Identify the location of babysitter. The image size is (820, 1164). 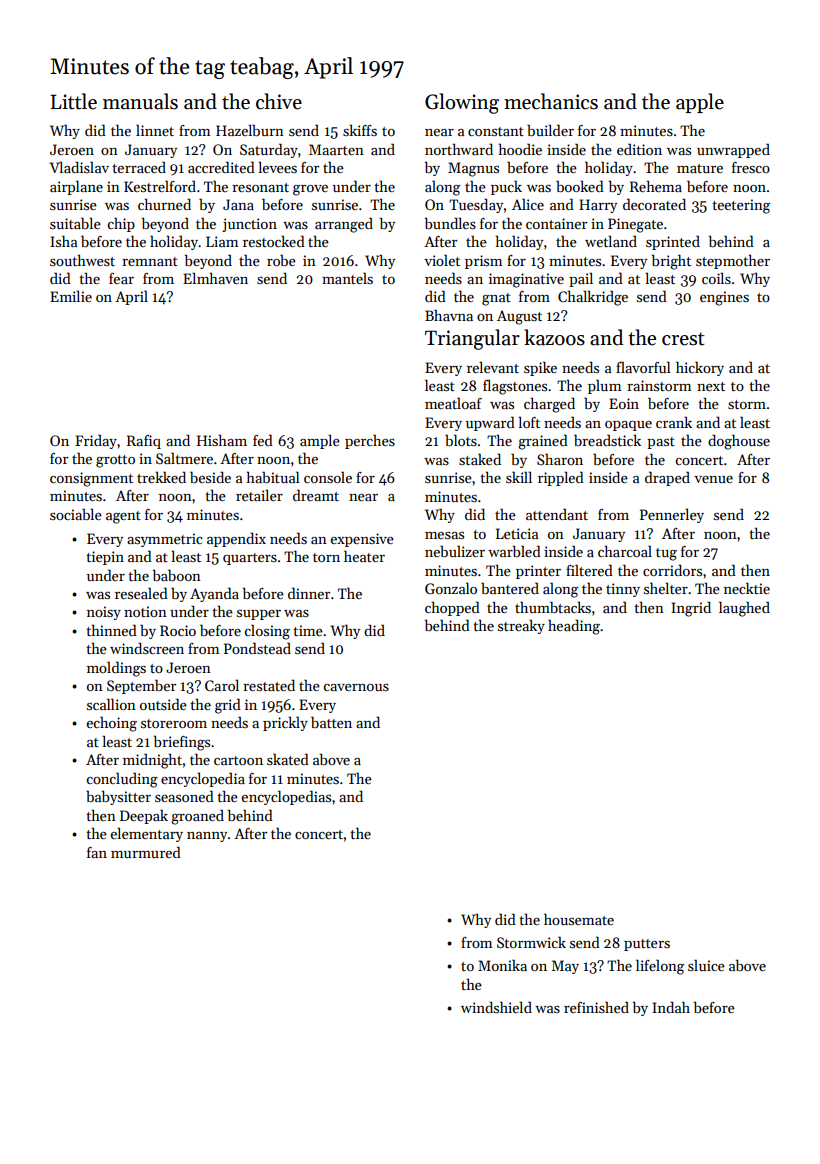
(118, 797).
